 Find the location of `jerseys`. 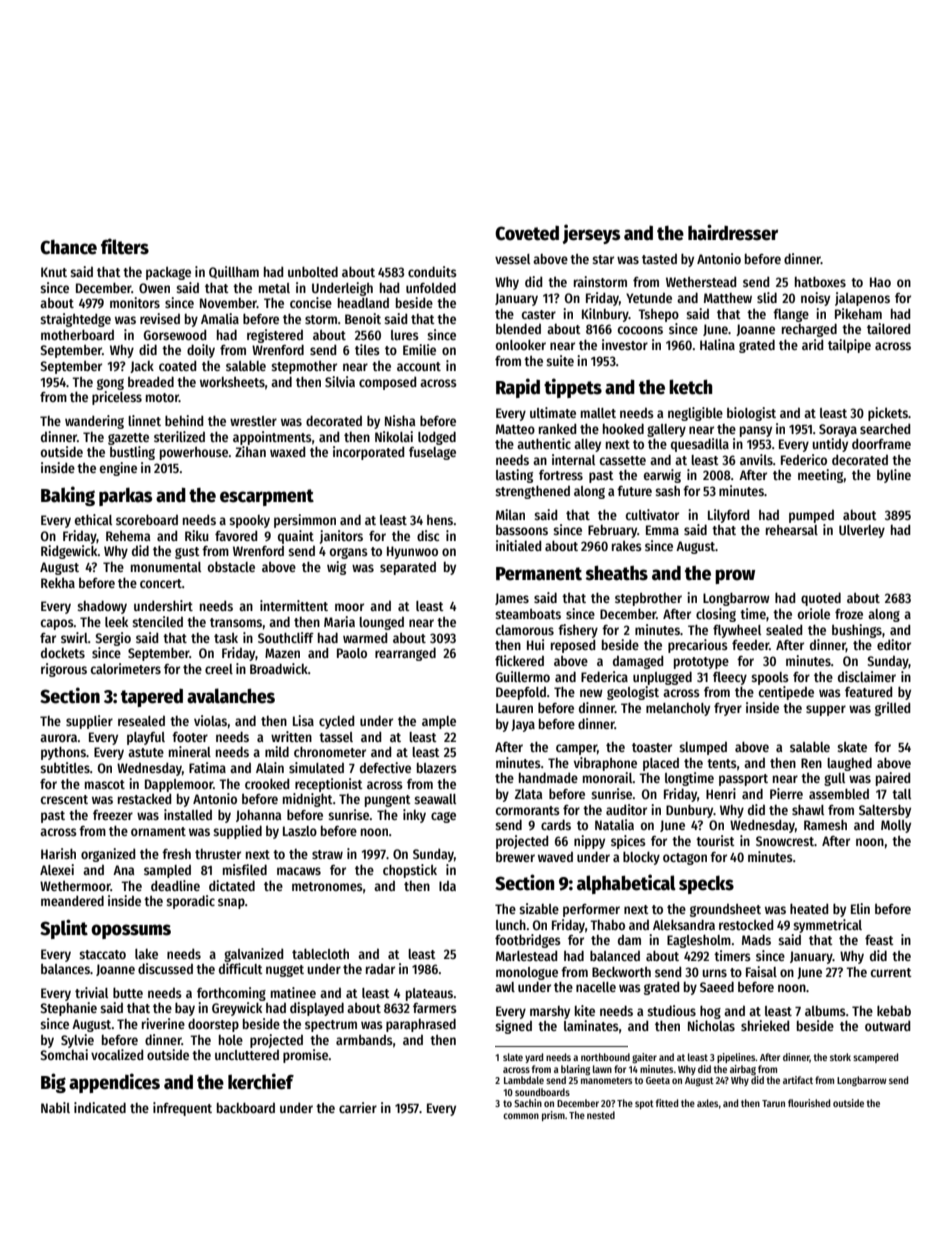

jerseys is located at coordinates (591, 234).
